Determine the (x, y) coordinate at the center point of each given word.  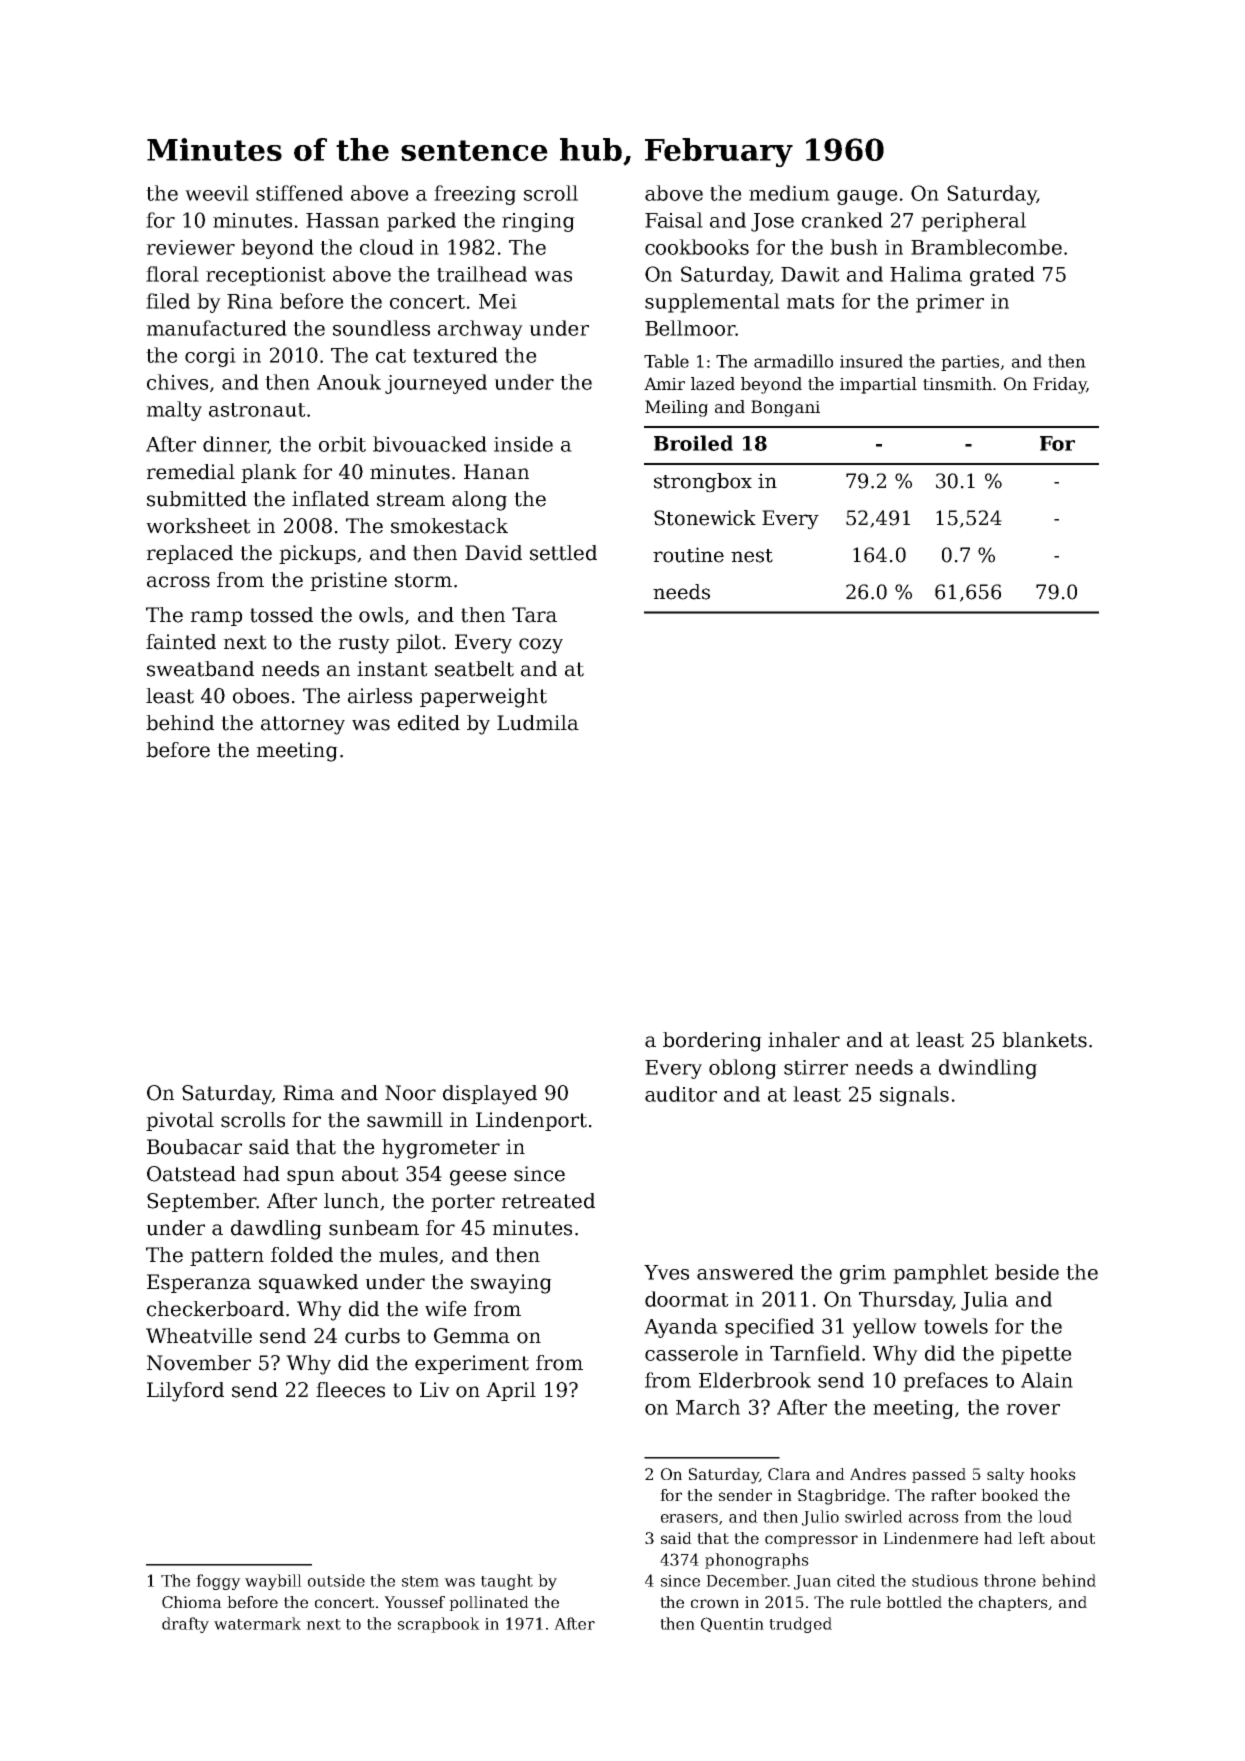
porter (463, 1203)
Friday (1060, 385)
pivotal (180, 1121)
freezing (475, 195)
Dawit (810, 274)
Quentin (732, 1624)
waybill (273, 1582)
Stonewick (705, 518)
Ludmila (538, 723)
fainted (181, 642)
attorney (303, 725)
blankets (1044, 1040)
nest (752, 556)
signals (914, 1096)
